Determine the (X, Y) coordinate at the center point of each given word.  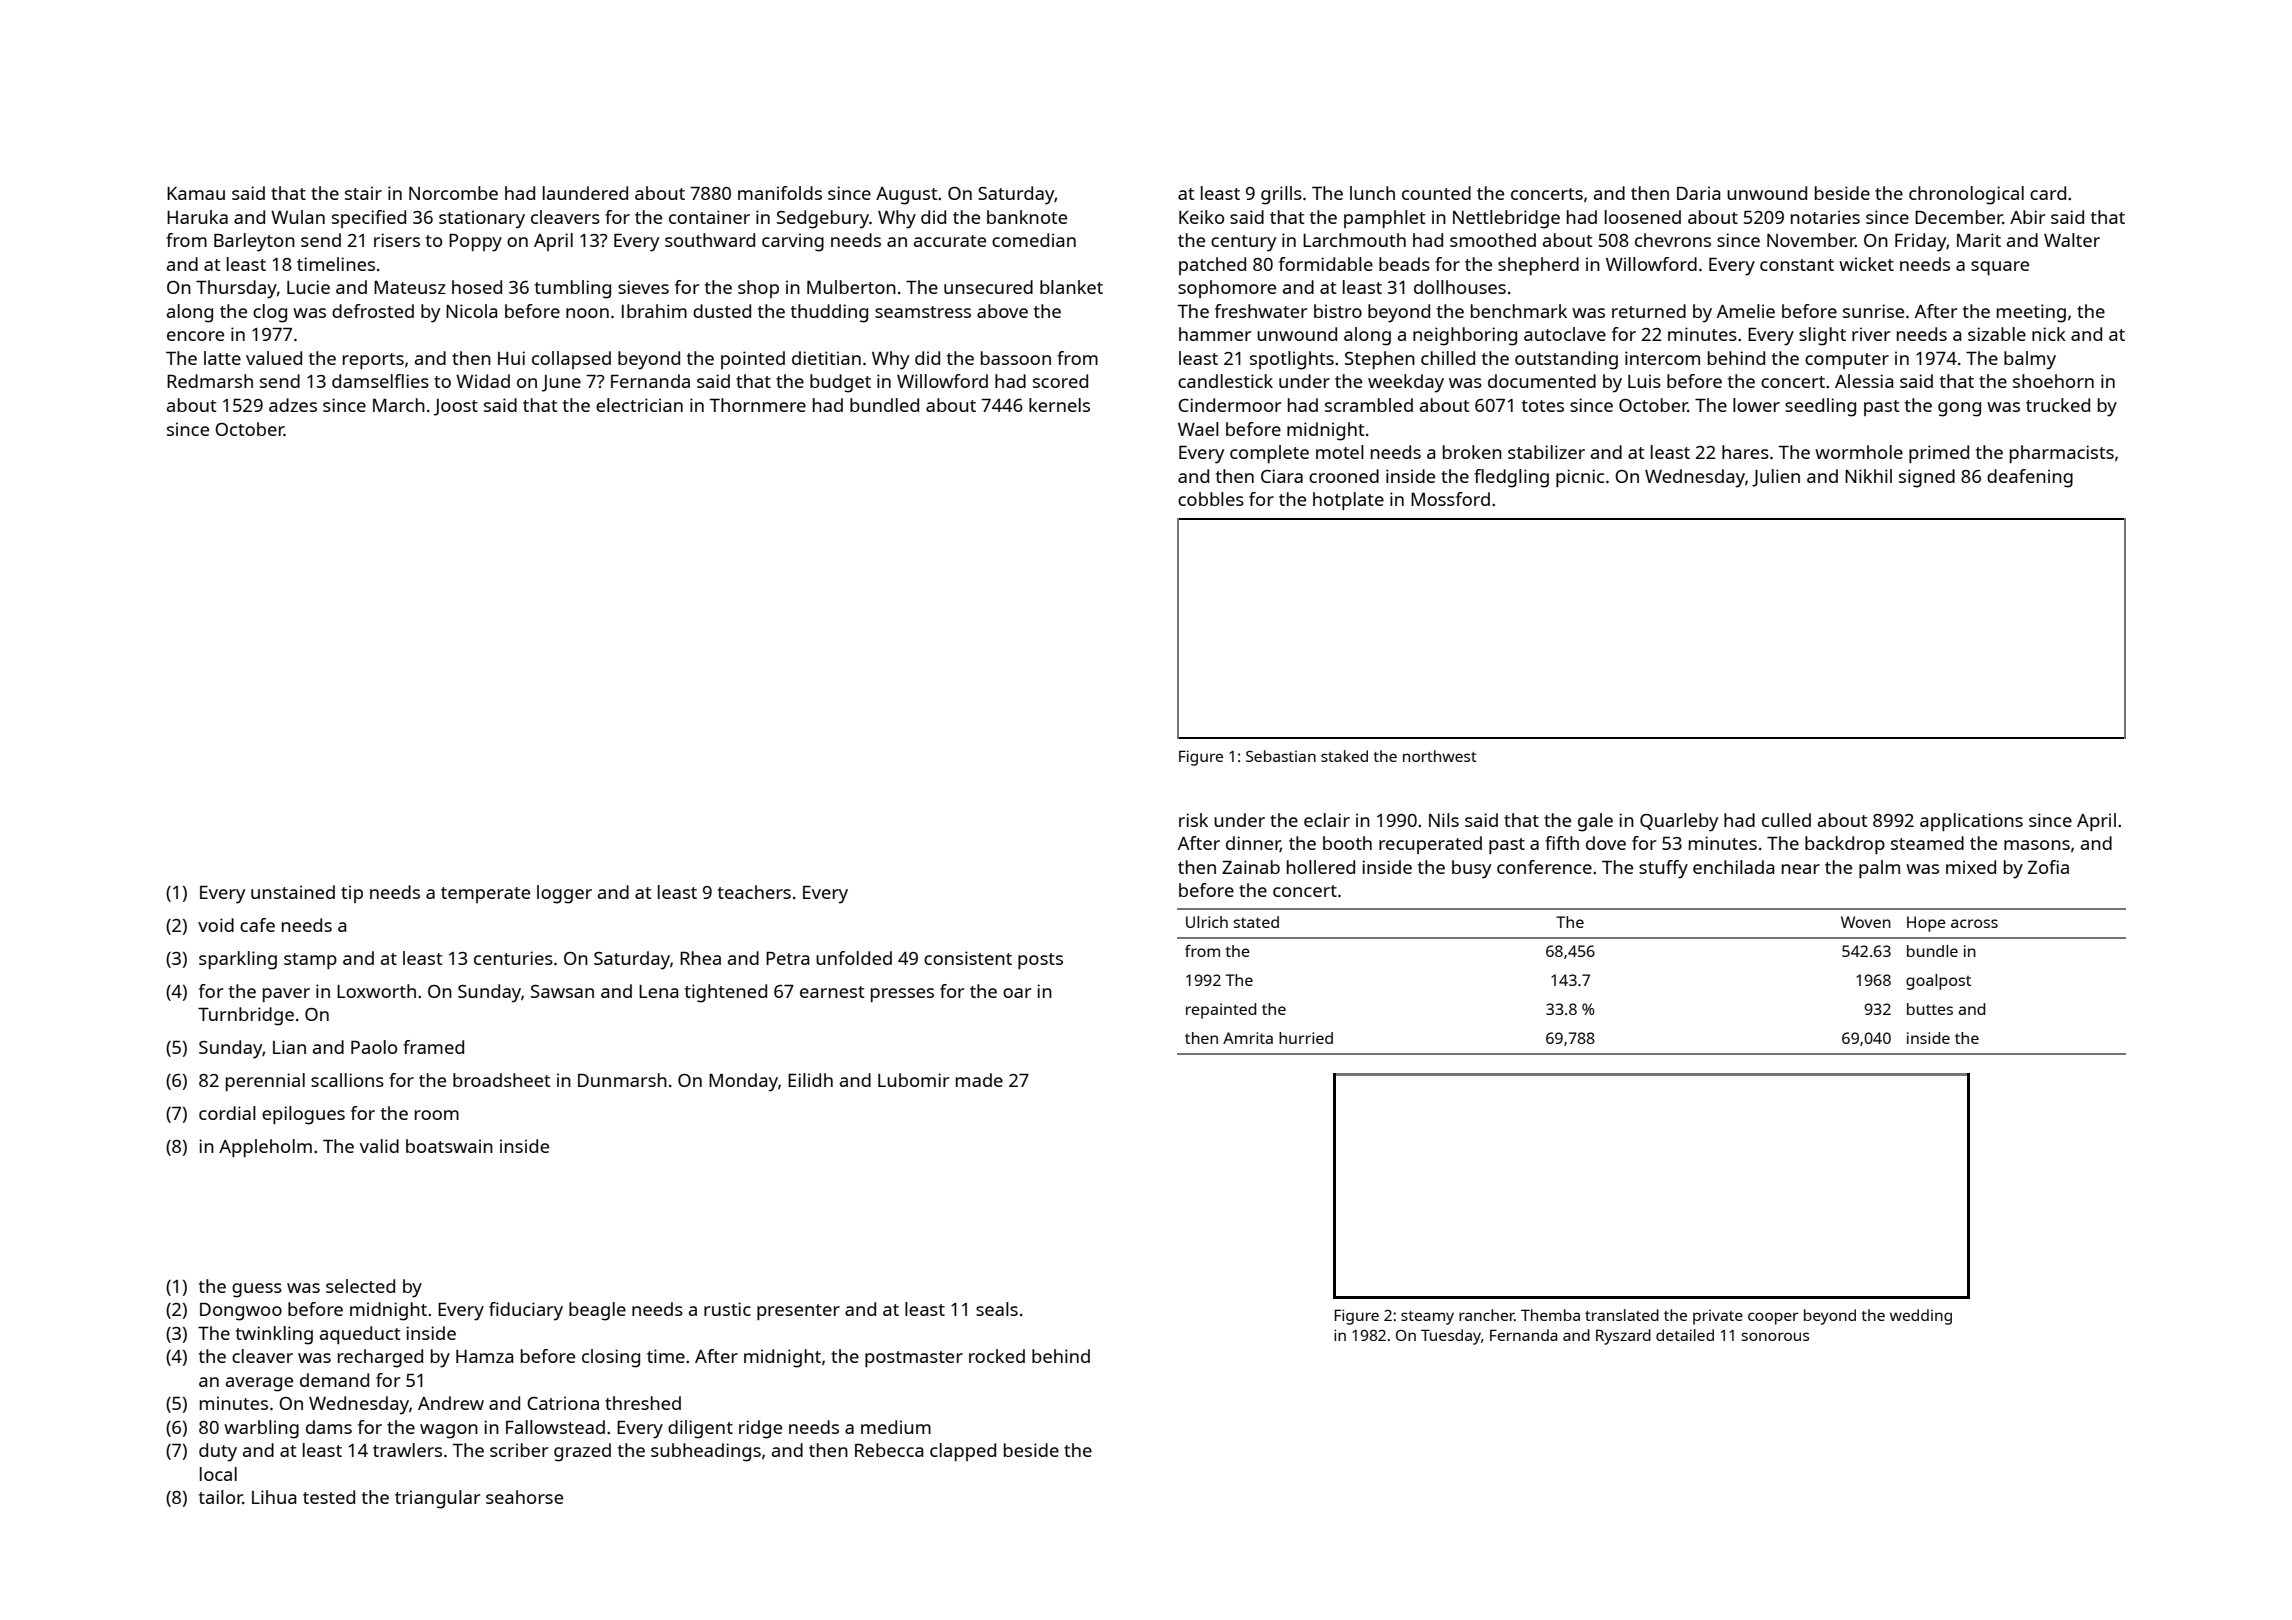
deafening (2030, 478)
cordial (227, 1113)
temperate (485, 895)
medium (896, 1427)
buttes (1930, 1009)
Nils (1444, 820)
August (907, 196)
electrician (639, 405)
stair (363, 193)
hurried (1306, 1038)
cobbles (1211, 499)
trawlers (407, 1450)
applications (1971, 822)
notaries (1825, 217)
